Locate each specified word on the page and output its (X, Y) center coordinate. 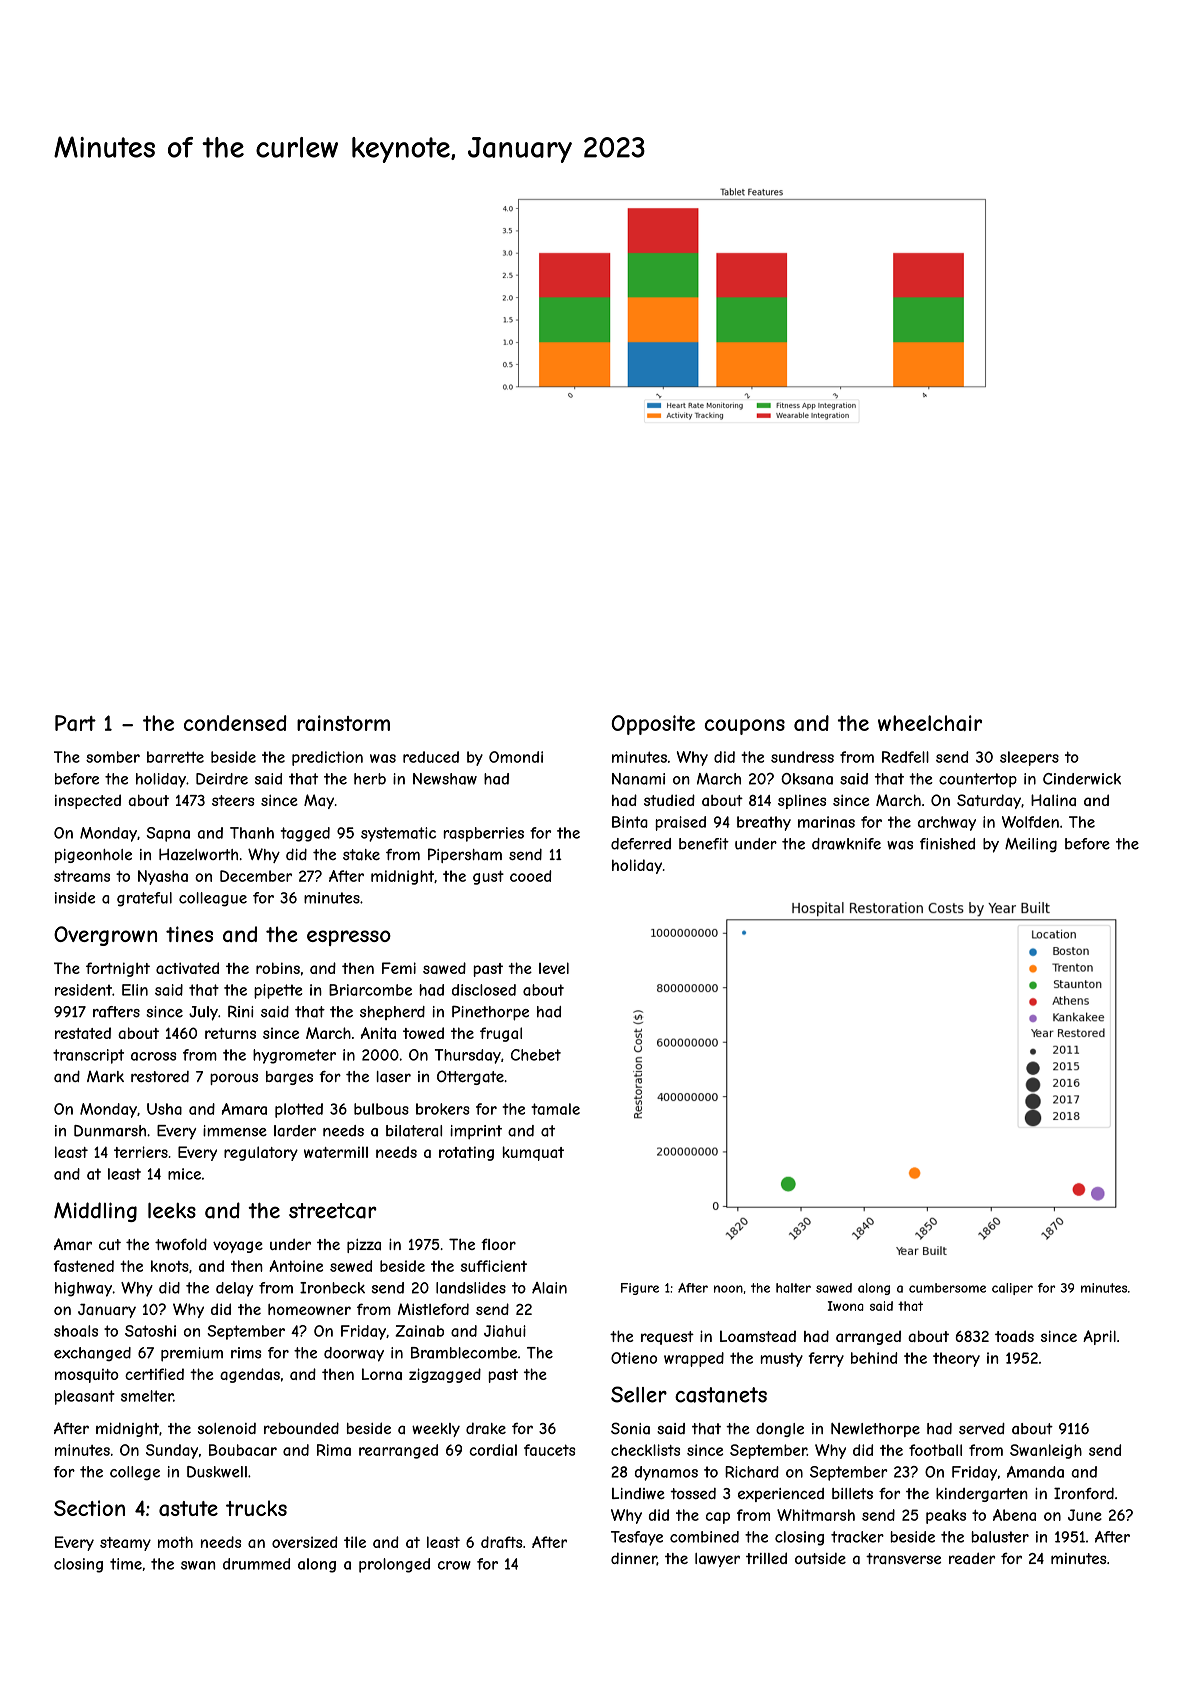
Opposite (653, 725)
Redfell (905, 757)
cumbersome (947, 1288)
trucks (256, 1508)
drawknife (846, 844)
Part (75, 723)
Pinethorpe (490, 1013)
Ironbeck (332, 1288)
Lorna (382, 1374)
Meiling (1031, 845)
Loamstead (758, 1336)
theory (956, 1359)
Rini (240, 1011)
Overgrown (105, 936)
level (554, 968)
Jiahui (505, 1331)
